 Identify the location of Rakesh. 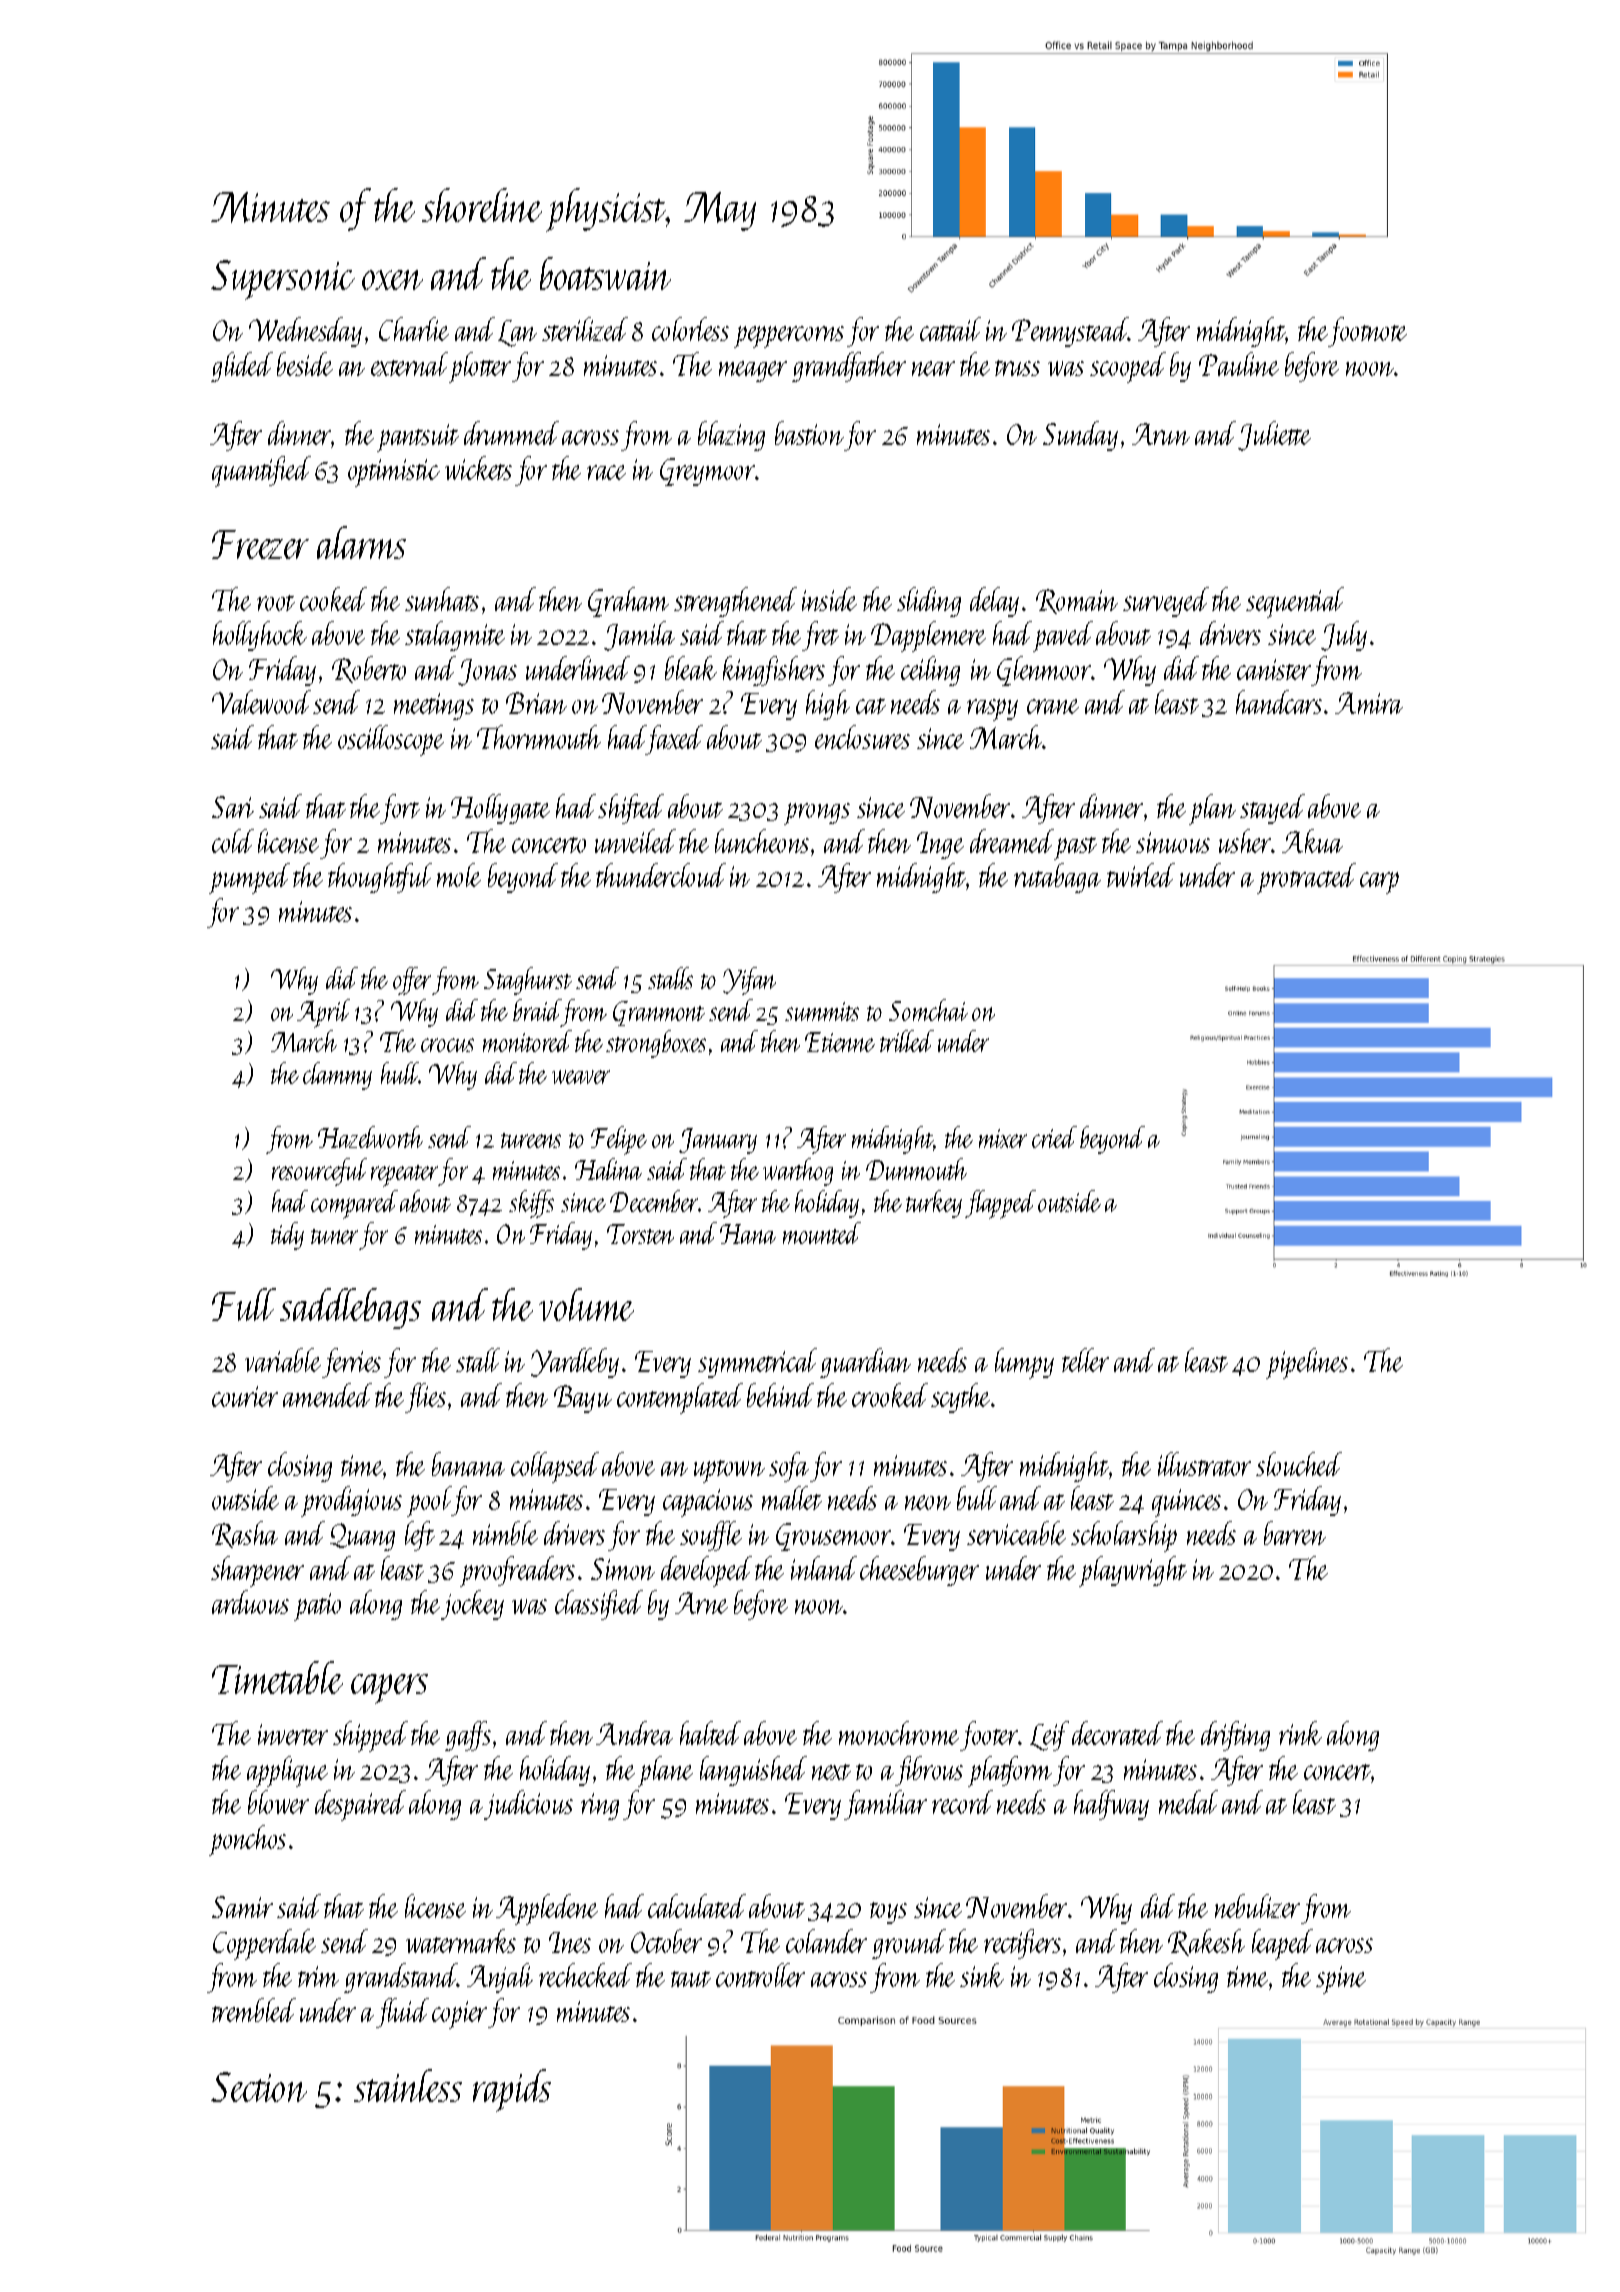
(1206, 1942).
